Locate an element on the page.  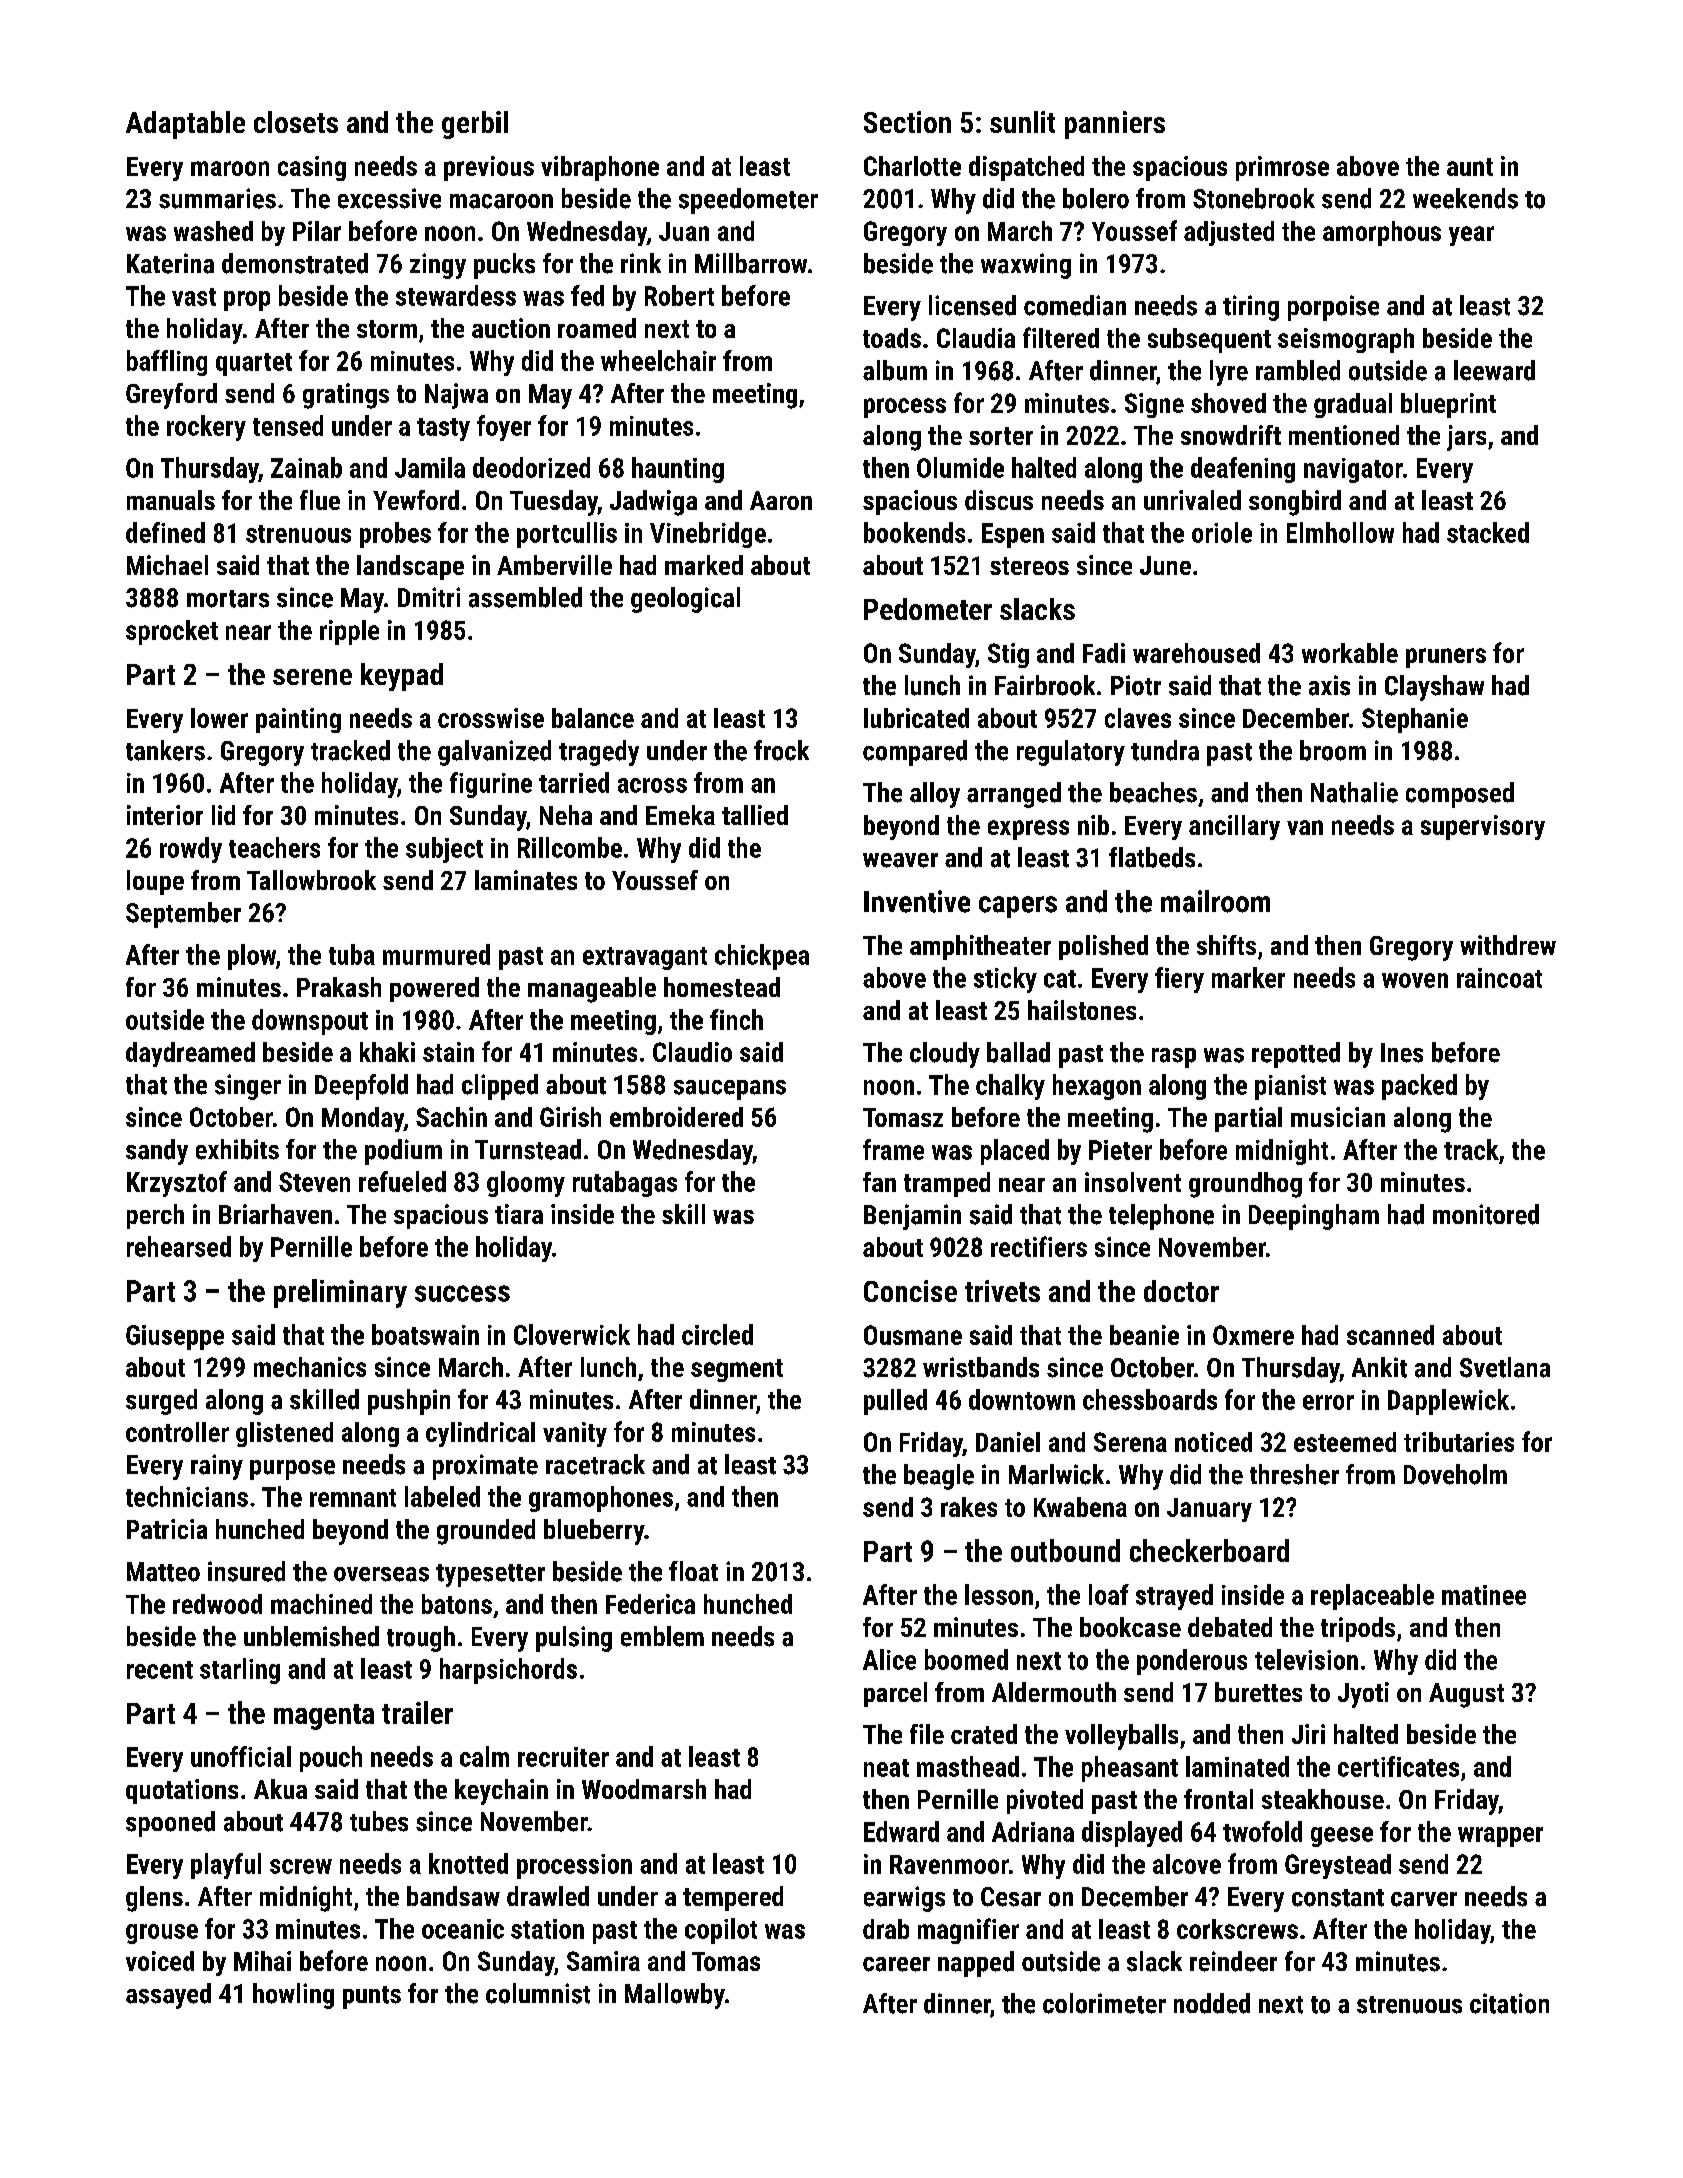
Dmitri is located at coordinates (429, 597).
